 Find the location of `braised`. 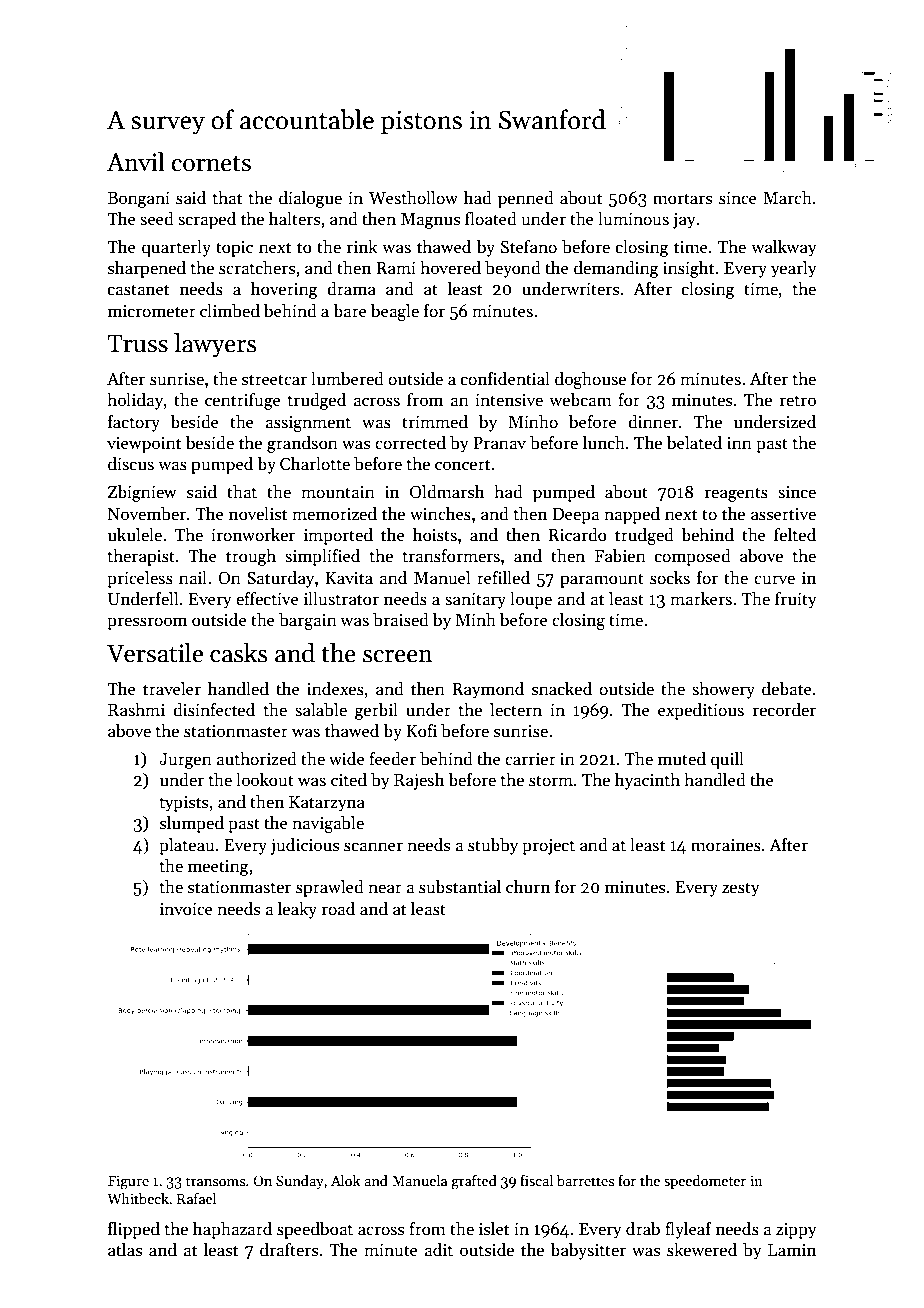

braised is located at coordinates (401, 620).
